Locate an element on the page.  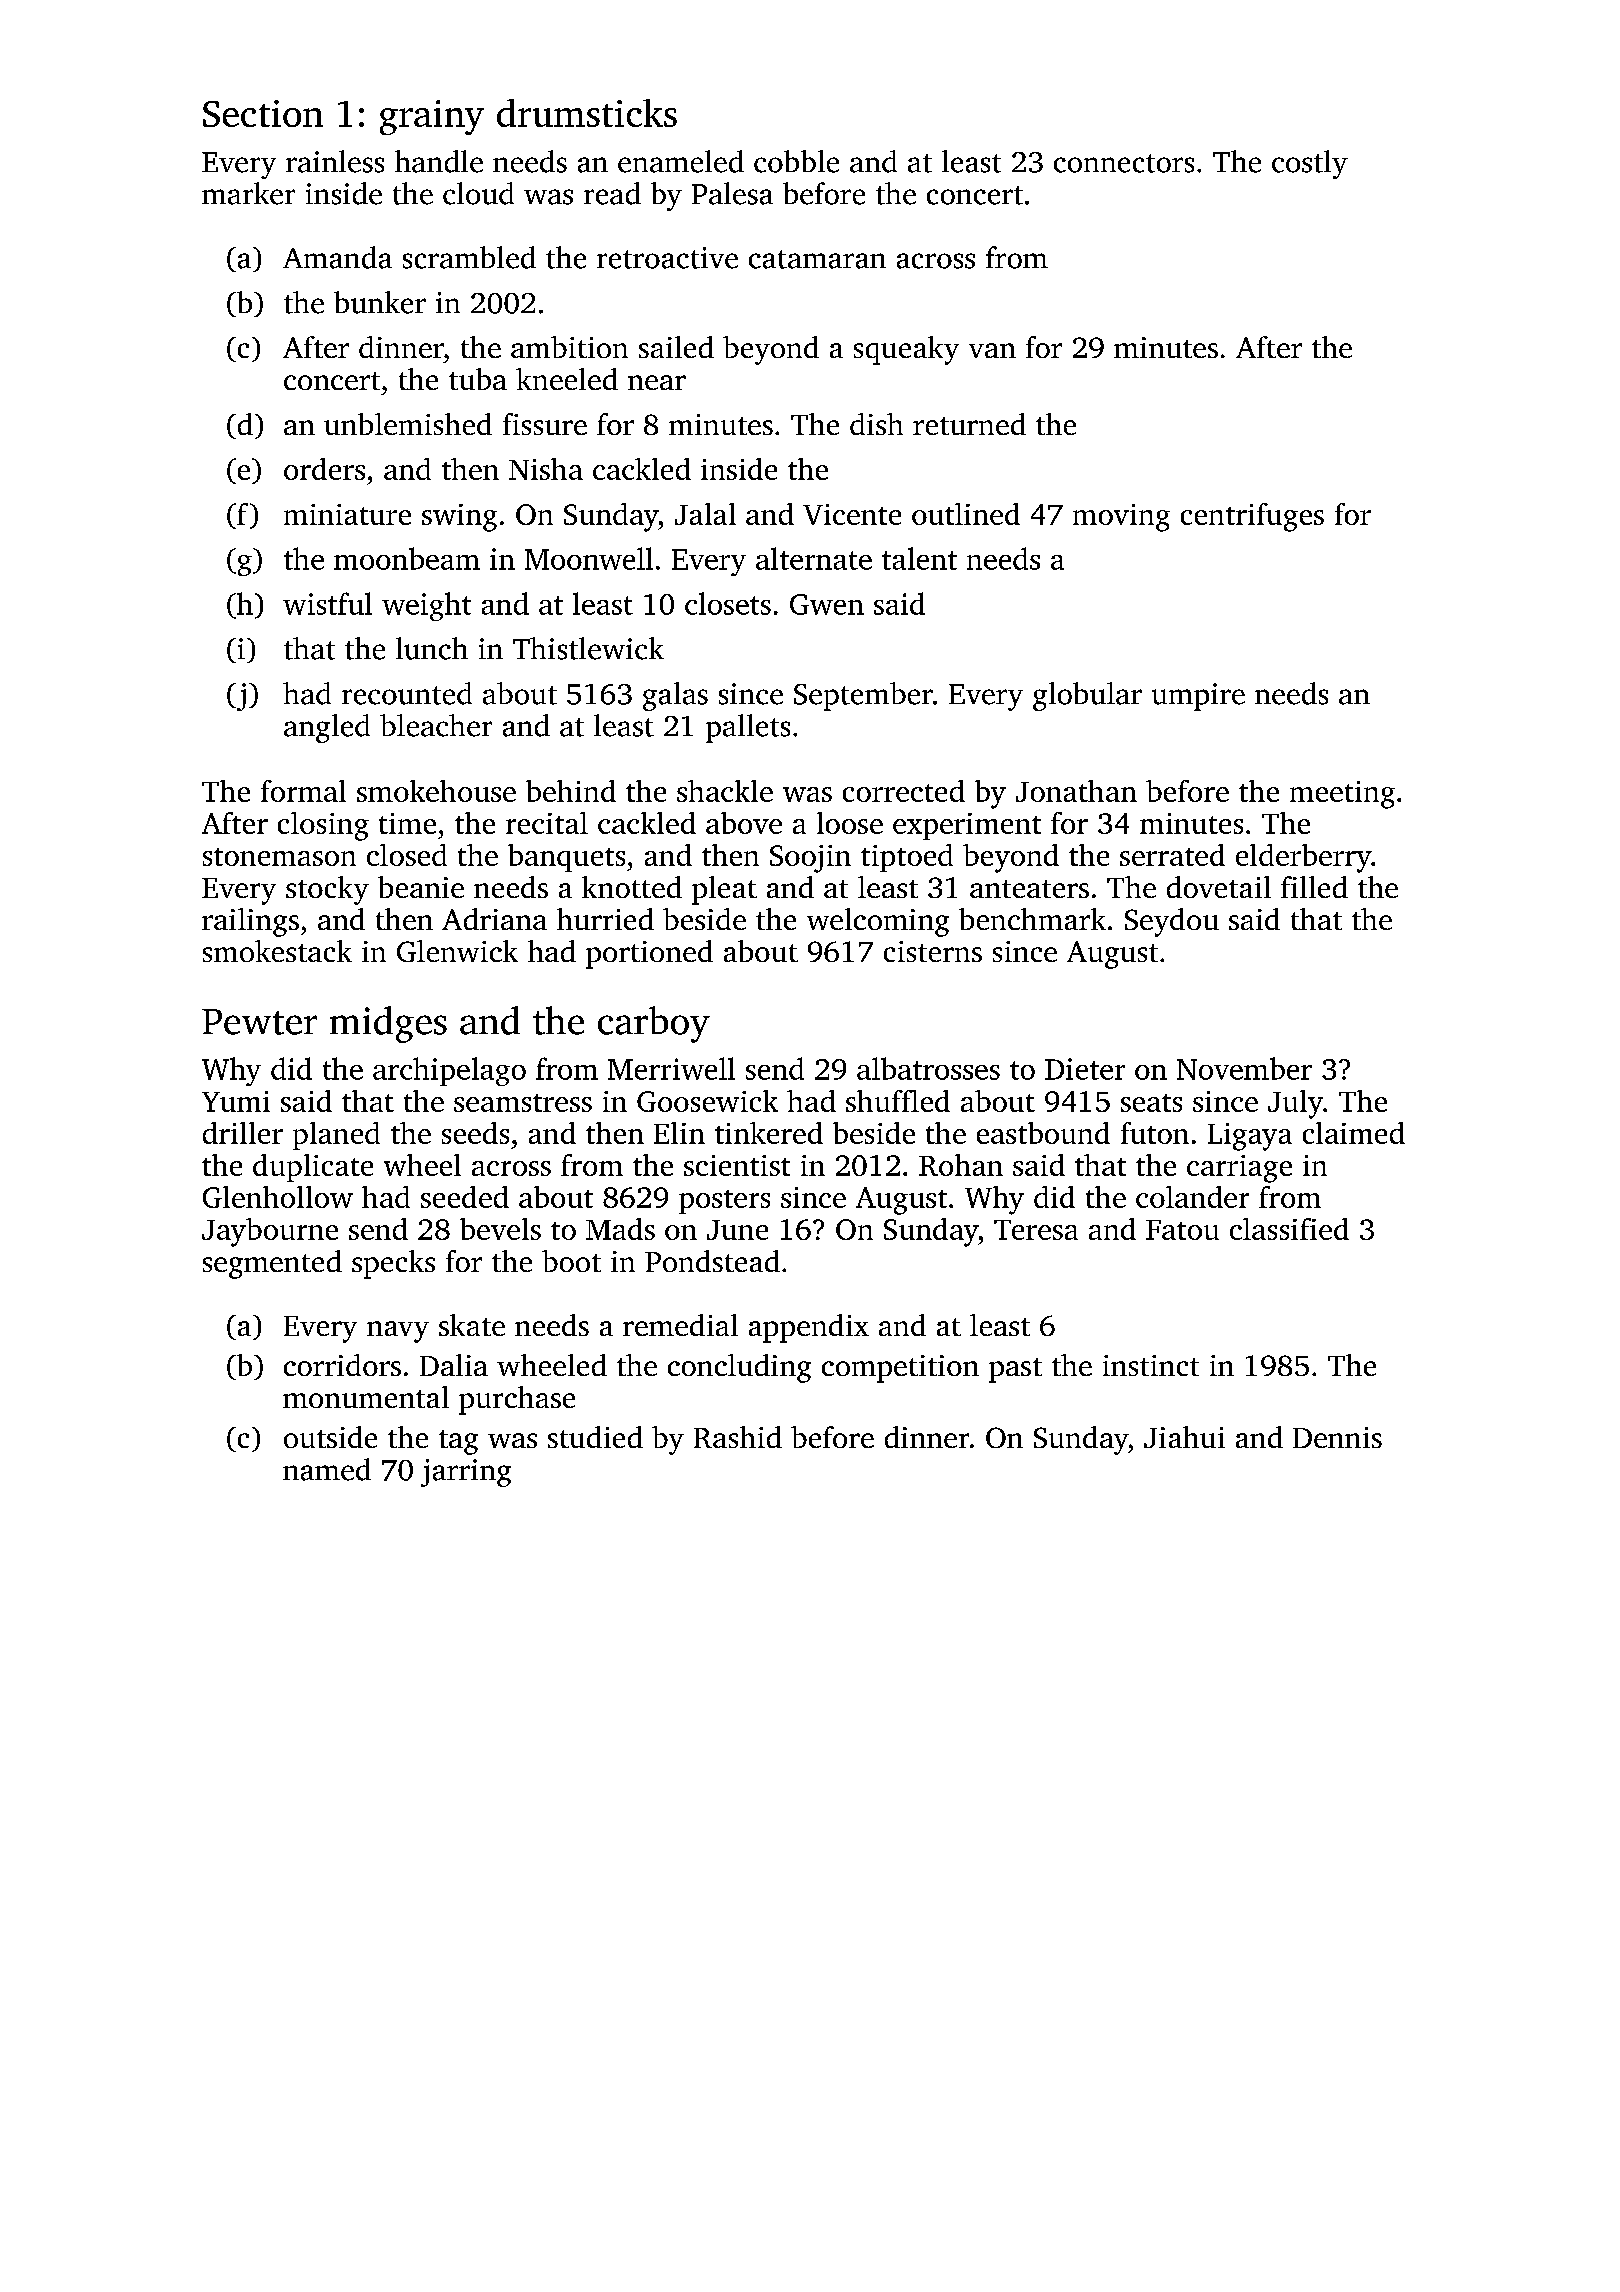
Dennis is located at coordinates (1337, 1437).
